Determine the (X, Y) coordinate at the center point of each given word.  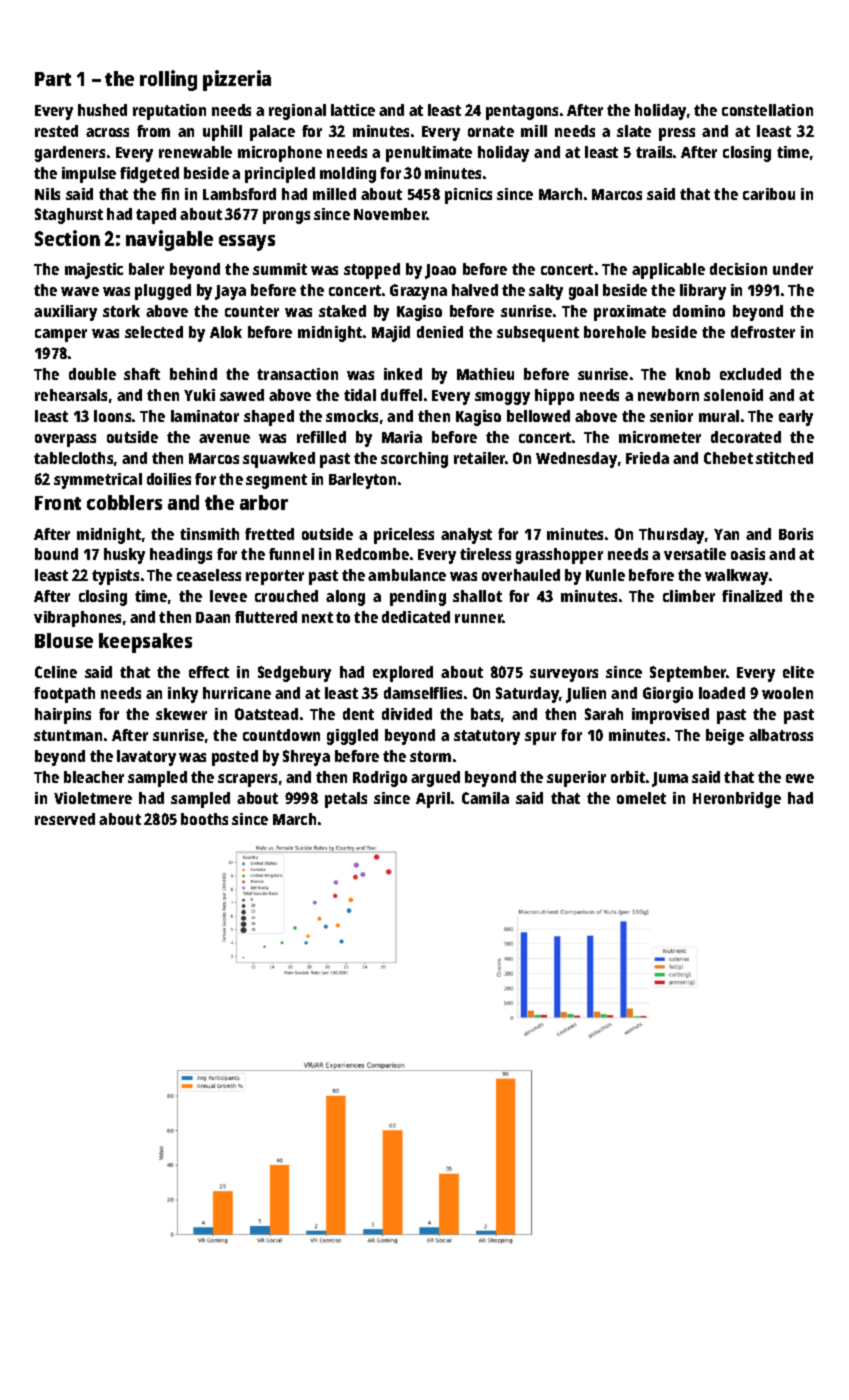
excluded (750, 374)
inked (403, 374)
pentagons (522, 112)
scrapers (247, 780)
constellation (767, 110)
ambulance (407, 575)
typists (115, 577)
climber (689, 596)
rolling (168, 80)
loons (112, 416)
